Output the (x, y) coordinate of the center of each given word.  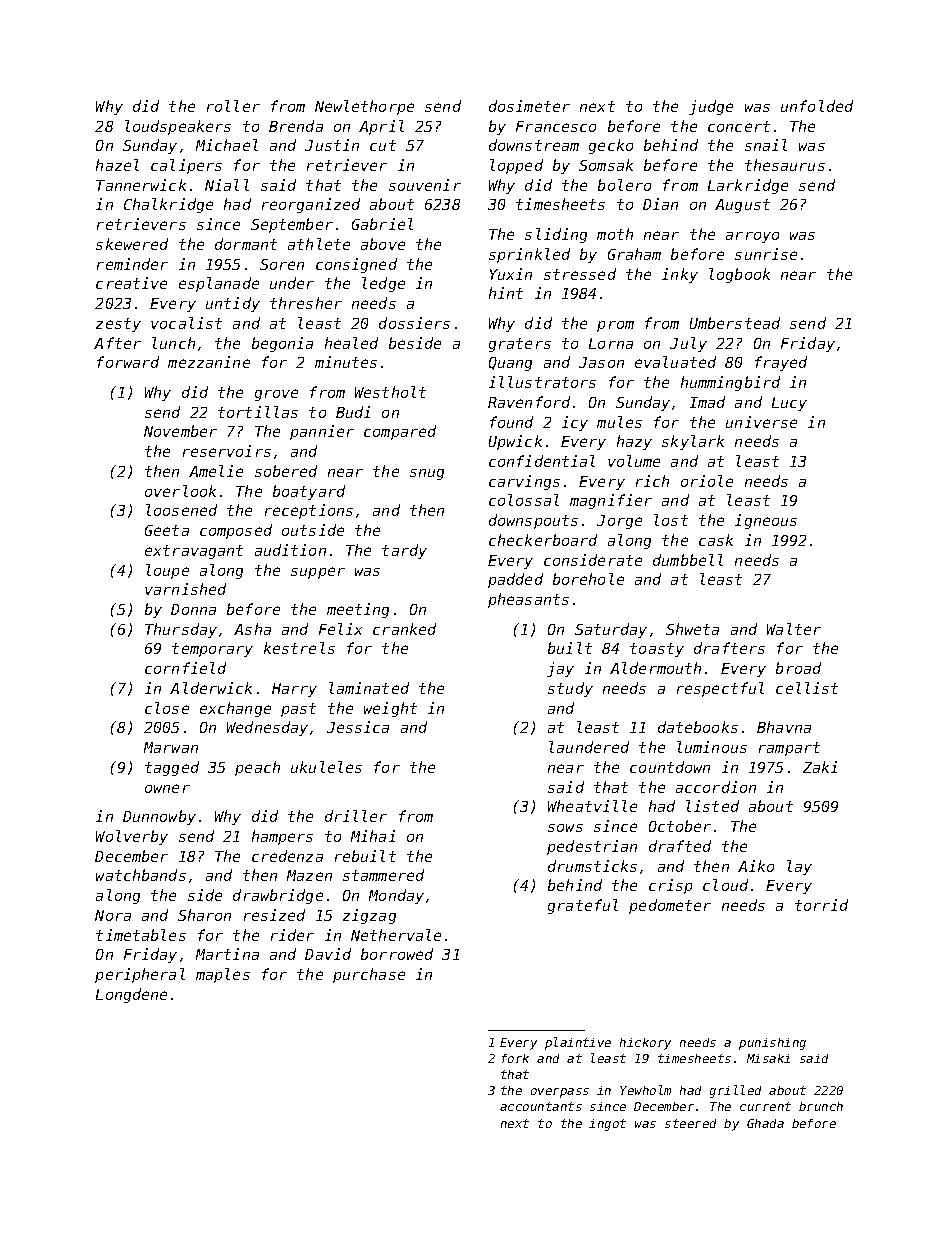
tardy (404, 551)
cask (716, 540)
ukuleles (326, 767)
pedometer (670, 906)
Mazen (309, 875)
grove (276, 395)
